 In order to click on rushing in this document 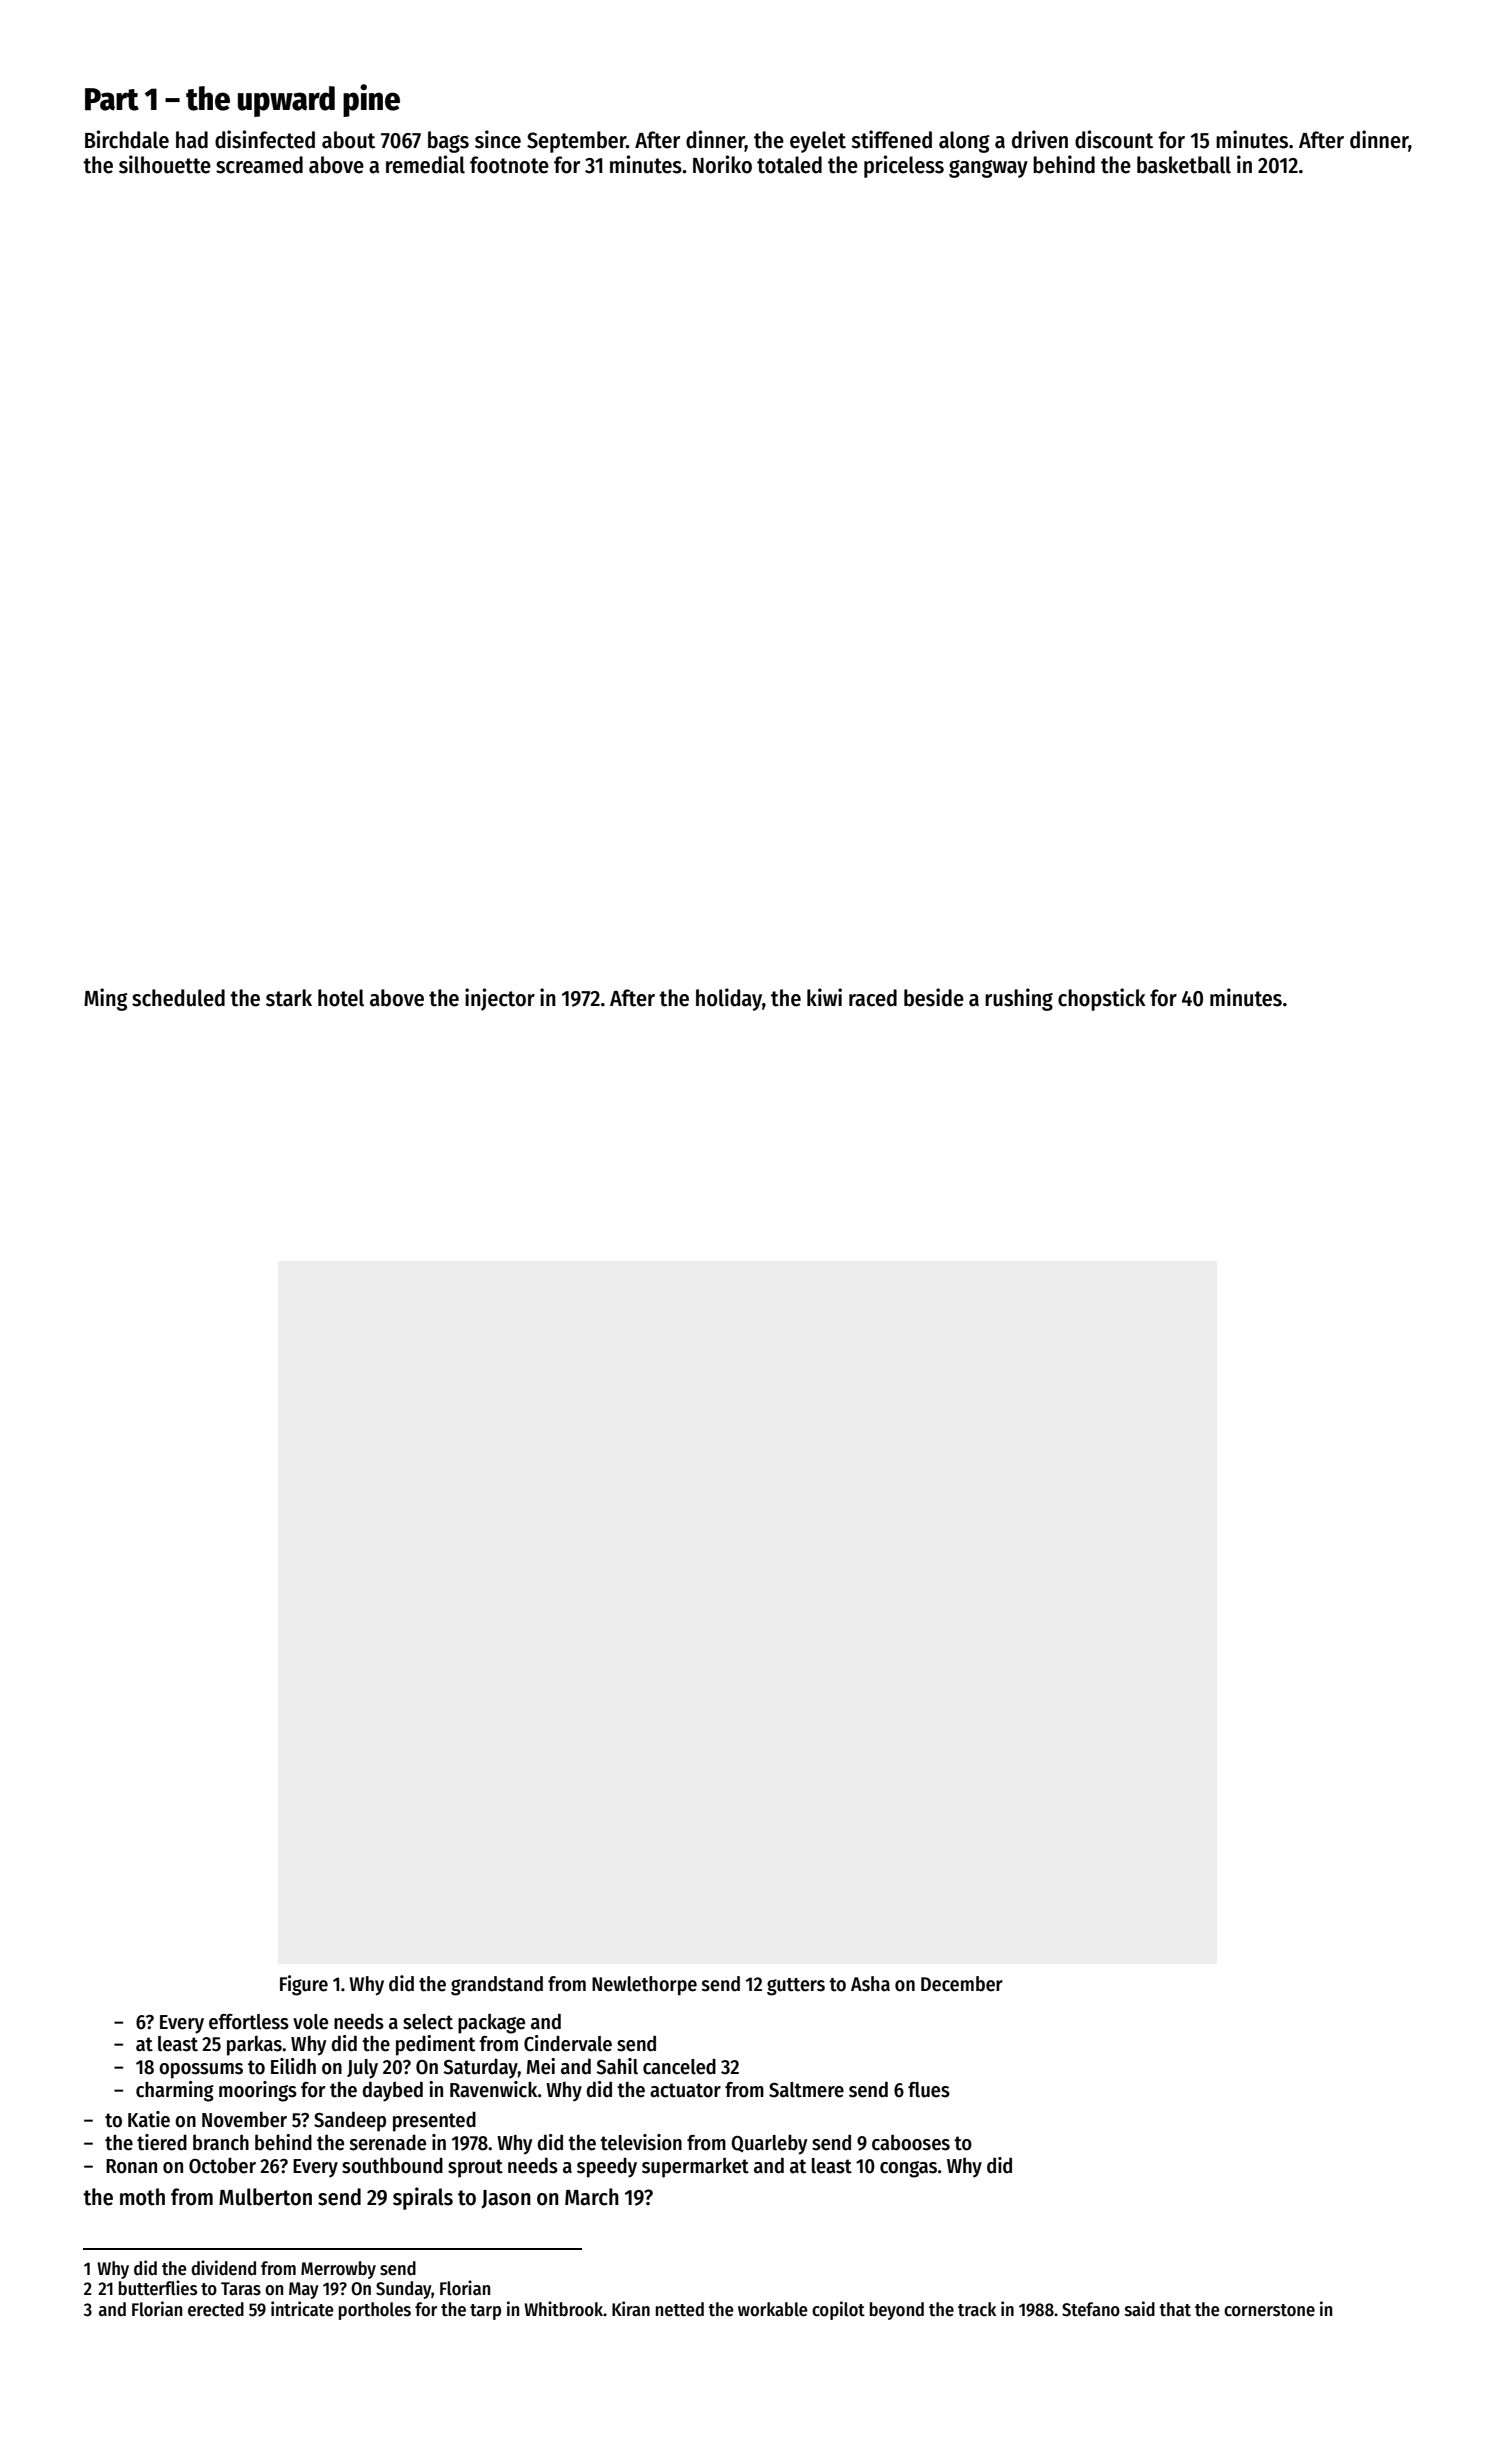, I will do `click(1019, 999)`.
